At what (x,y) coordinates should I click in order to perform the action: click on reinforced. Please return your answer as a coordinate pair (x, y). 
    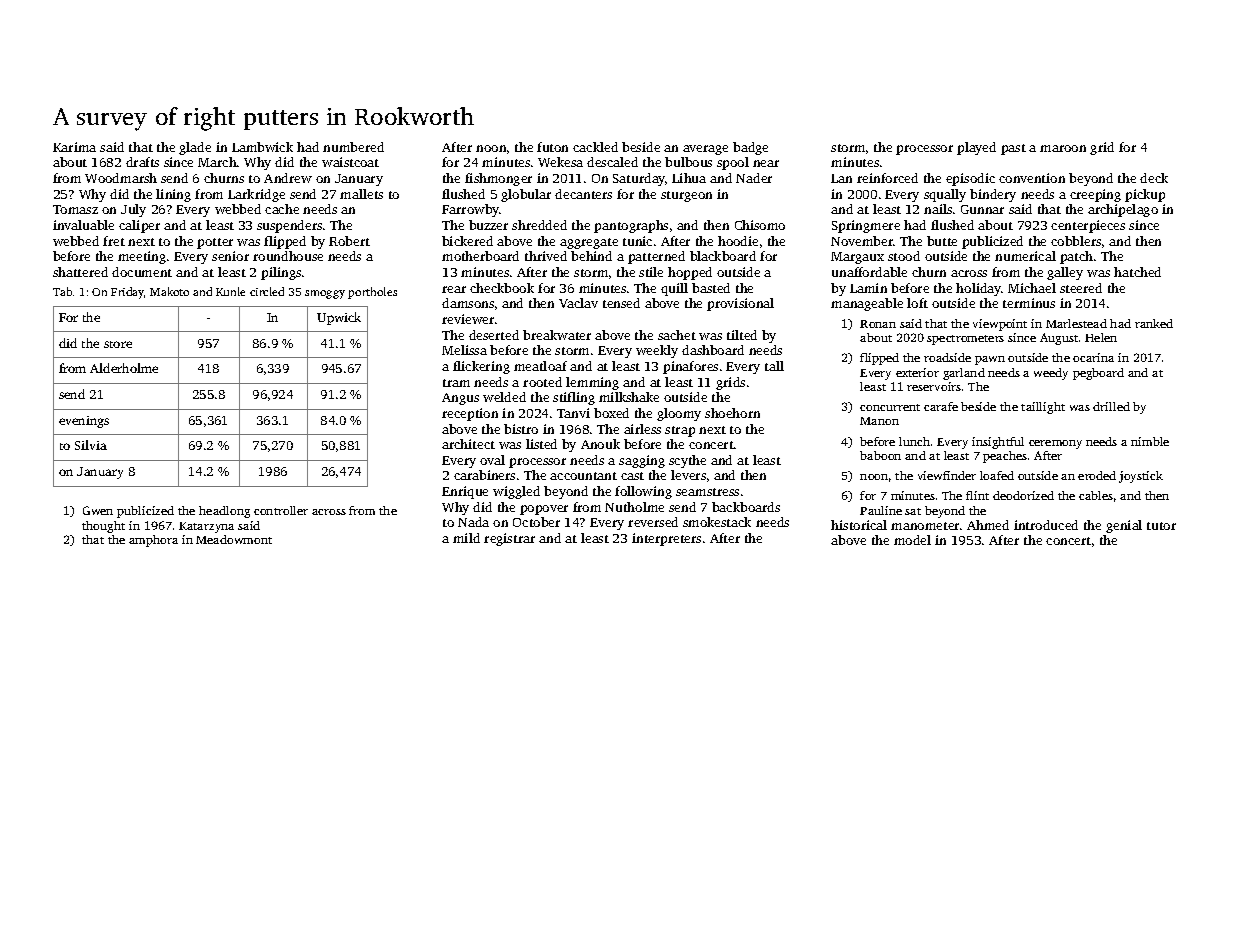
    Looking at the image, I should click on (887, 178).
